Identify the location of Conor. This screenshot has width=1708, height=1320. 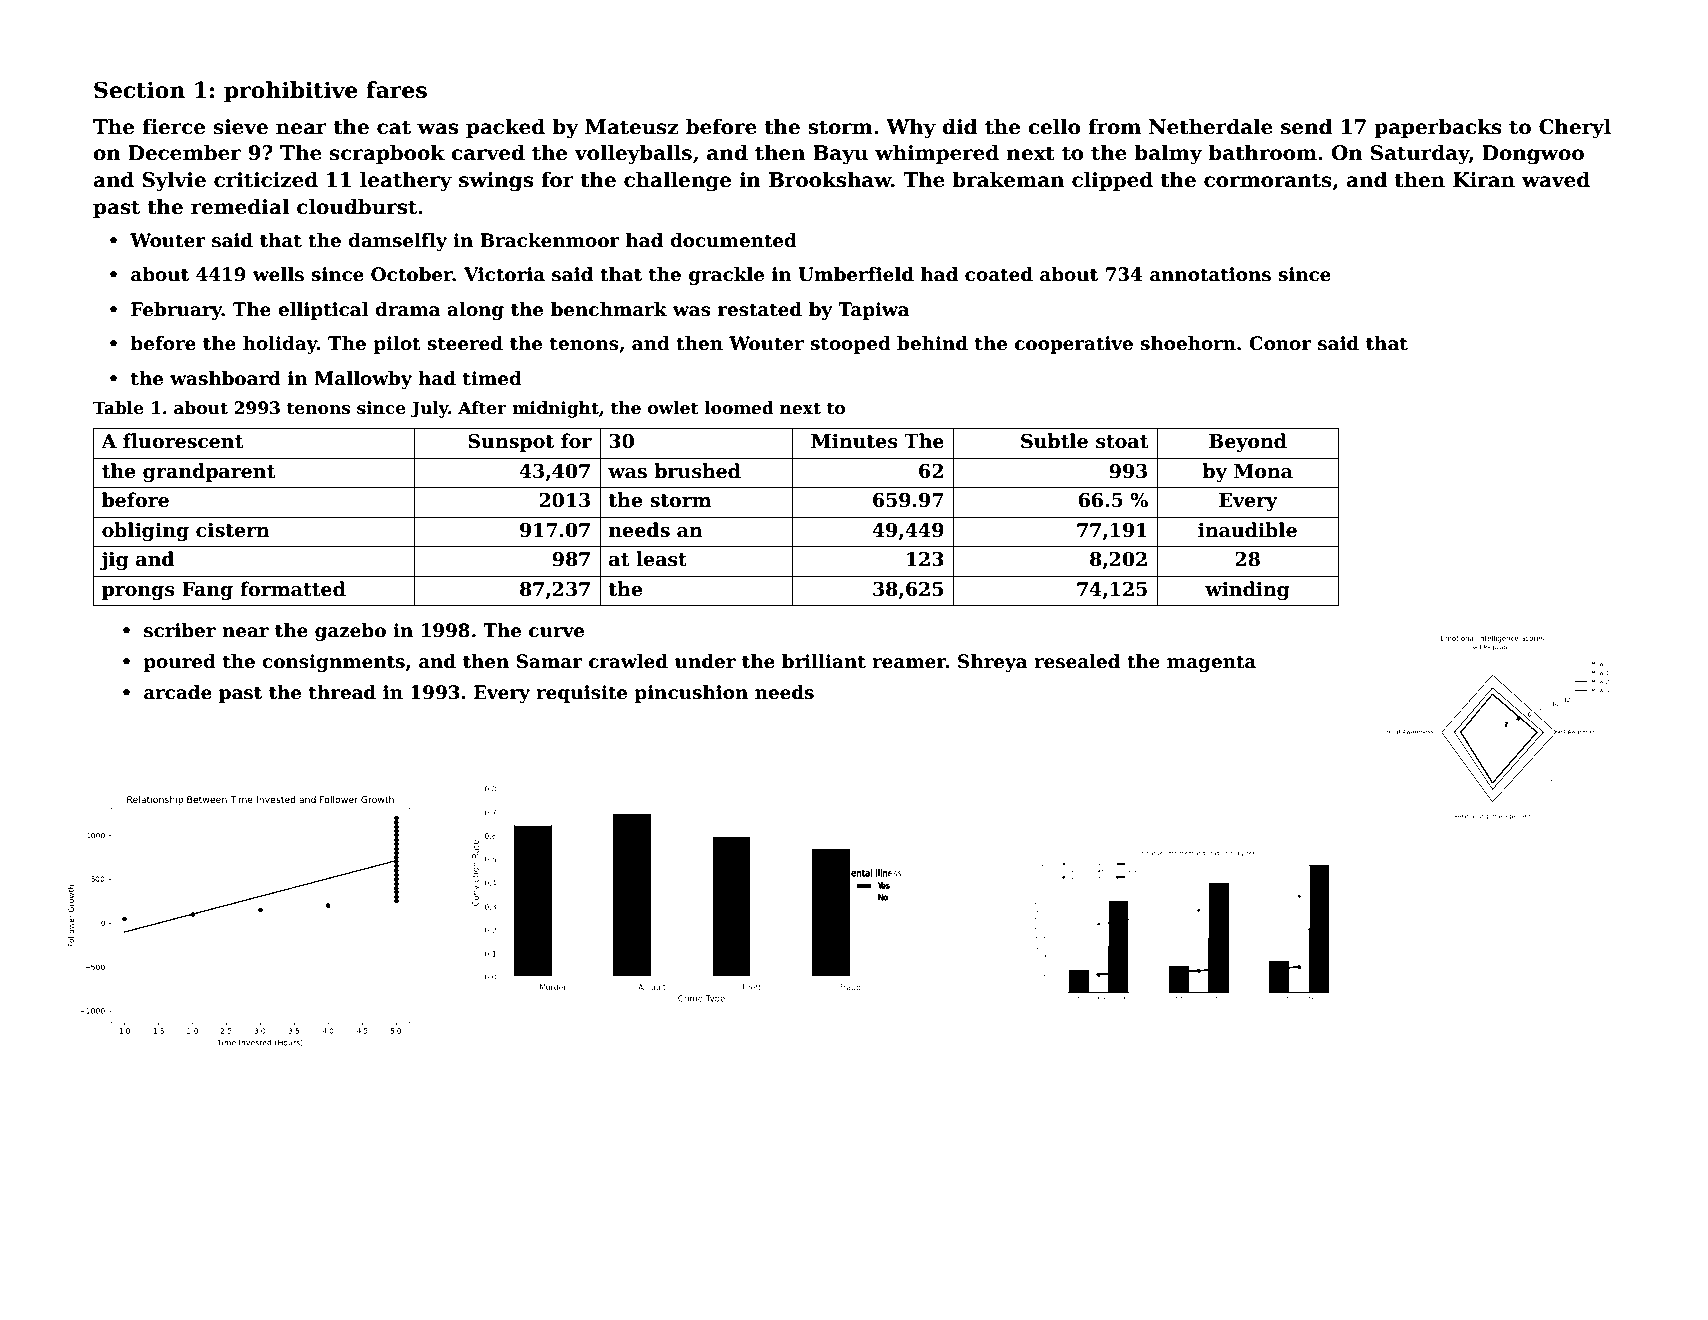
(1280, 343).
